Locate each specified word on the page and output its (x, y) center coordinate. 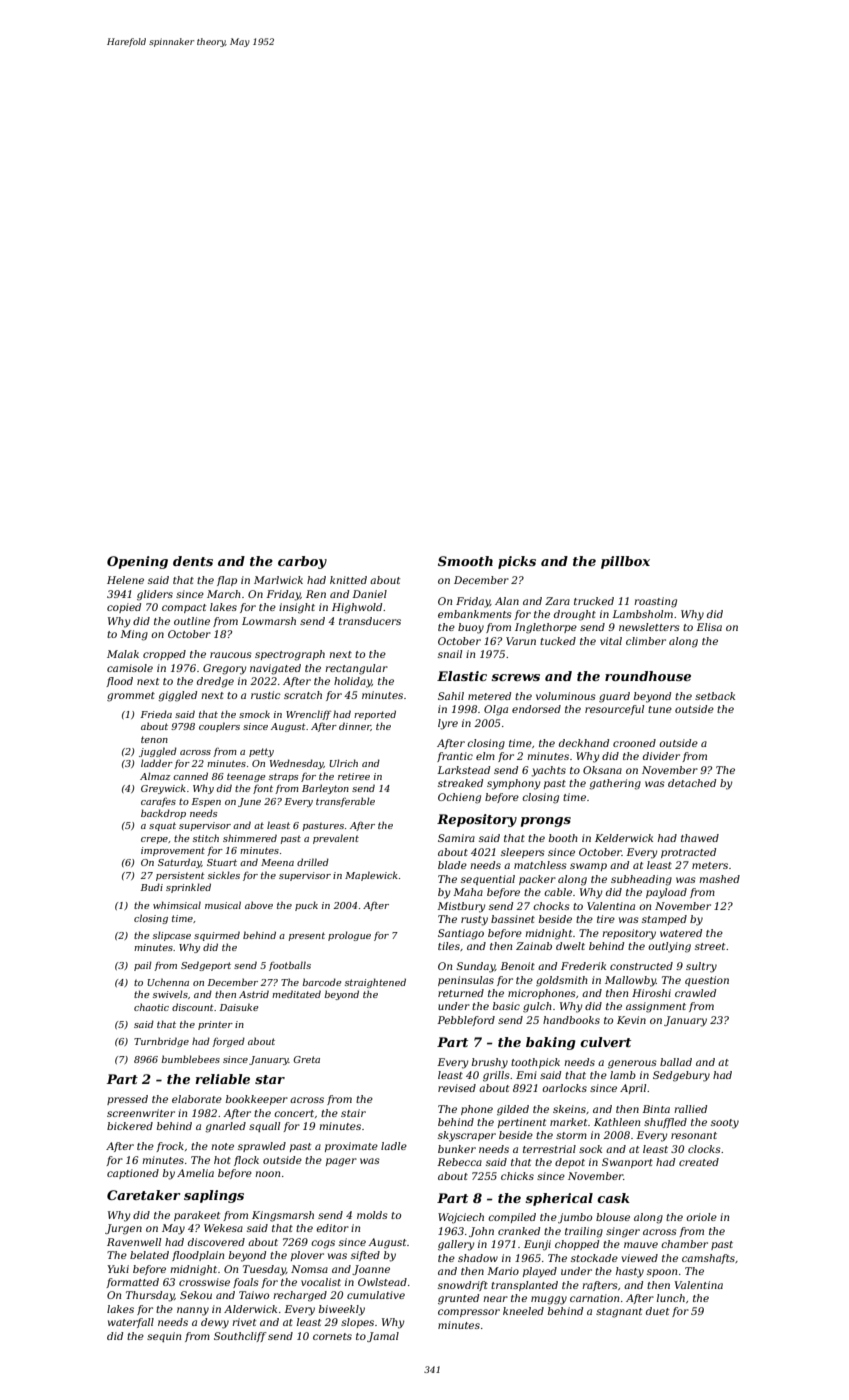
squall (264, 1127)
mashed (719, 879)
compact (184, 608)
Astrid (254, 994)
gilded (513, 1110)
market (568, 1122)
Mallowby (630, 981)
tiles (449, 946)
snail (450, 654)
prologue (349, 936)
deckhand (584, 743)
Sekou (196, 1295)
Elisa (709, 627)
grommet (131, 697)
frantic (455, 757)
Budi (152, 887)
